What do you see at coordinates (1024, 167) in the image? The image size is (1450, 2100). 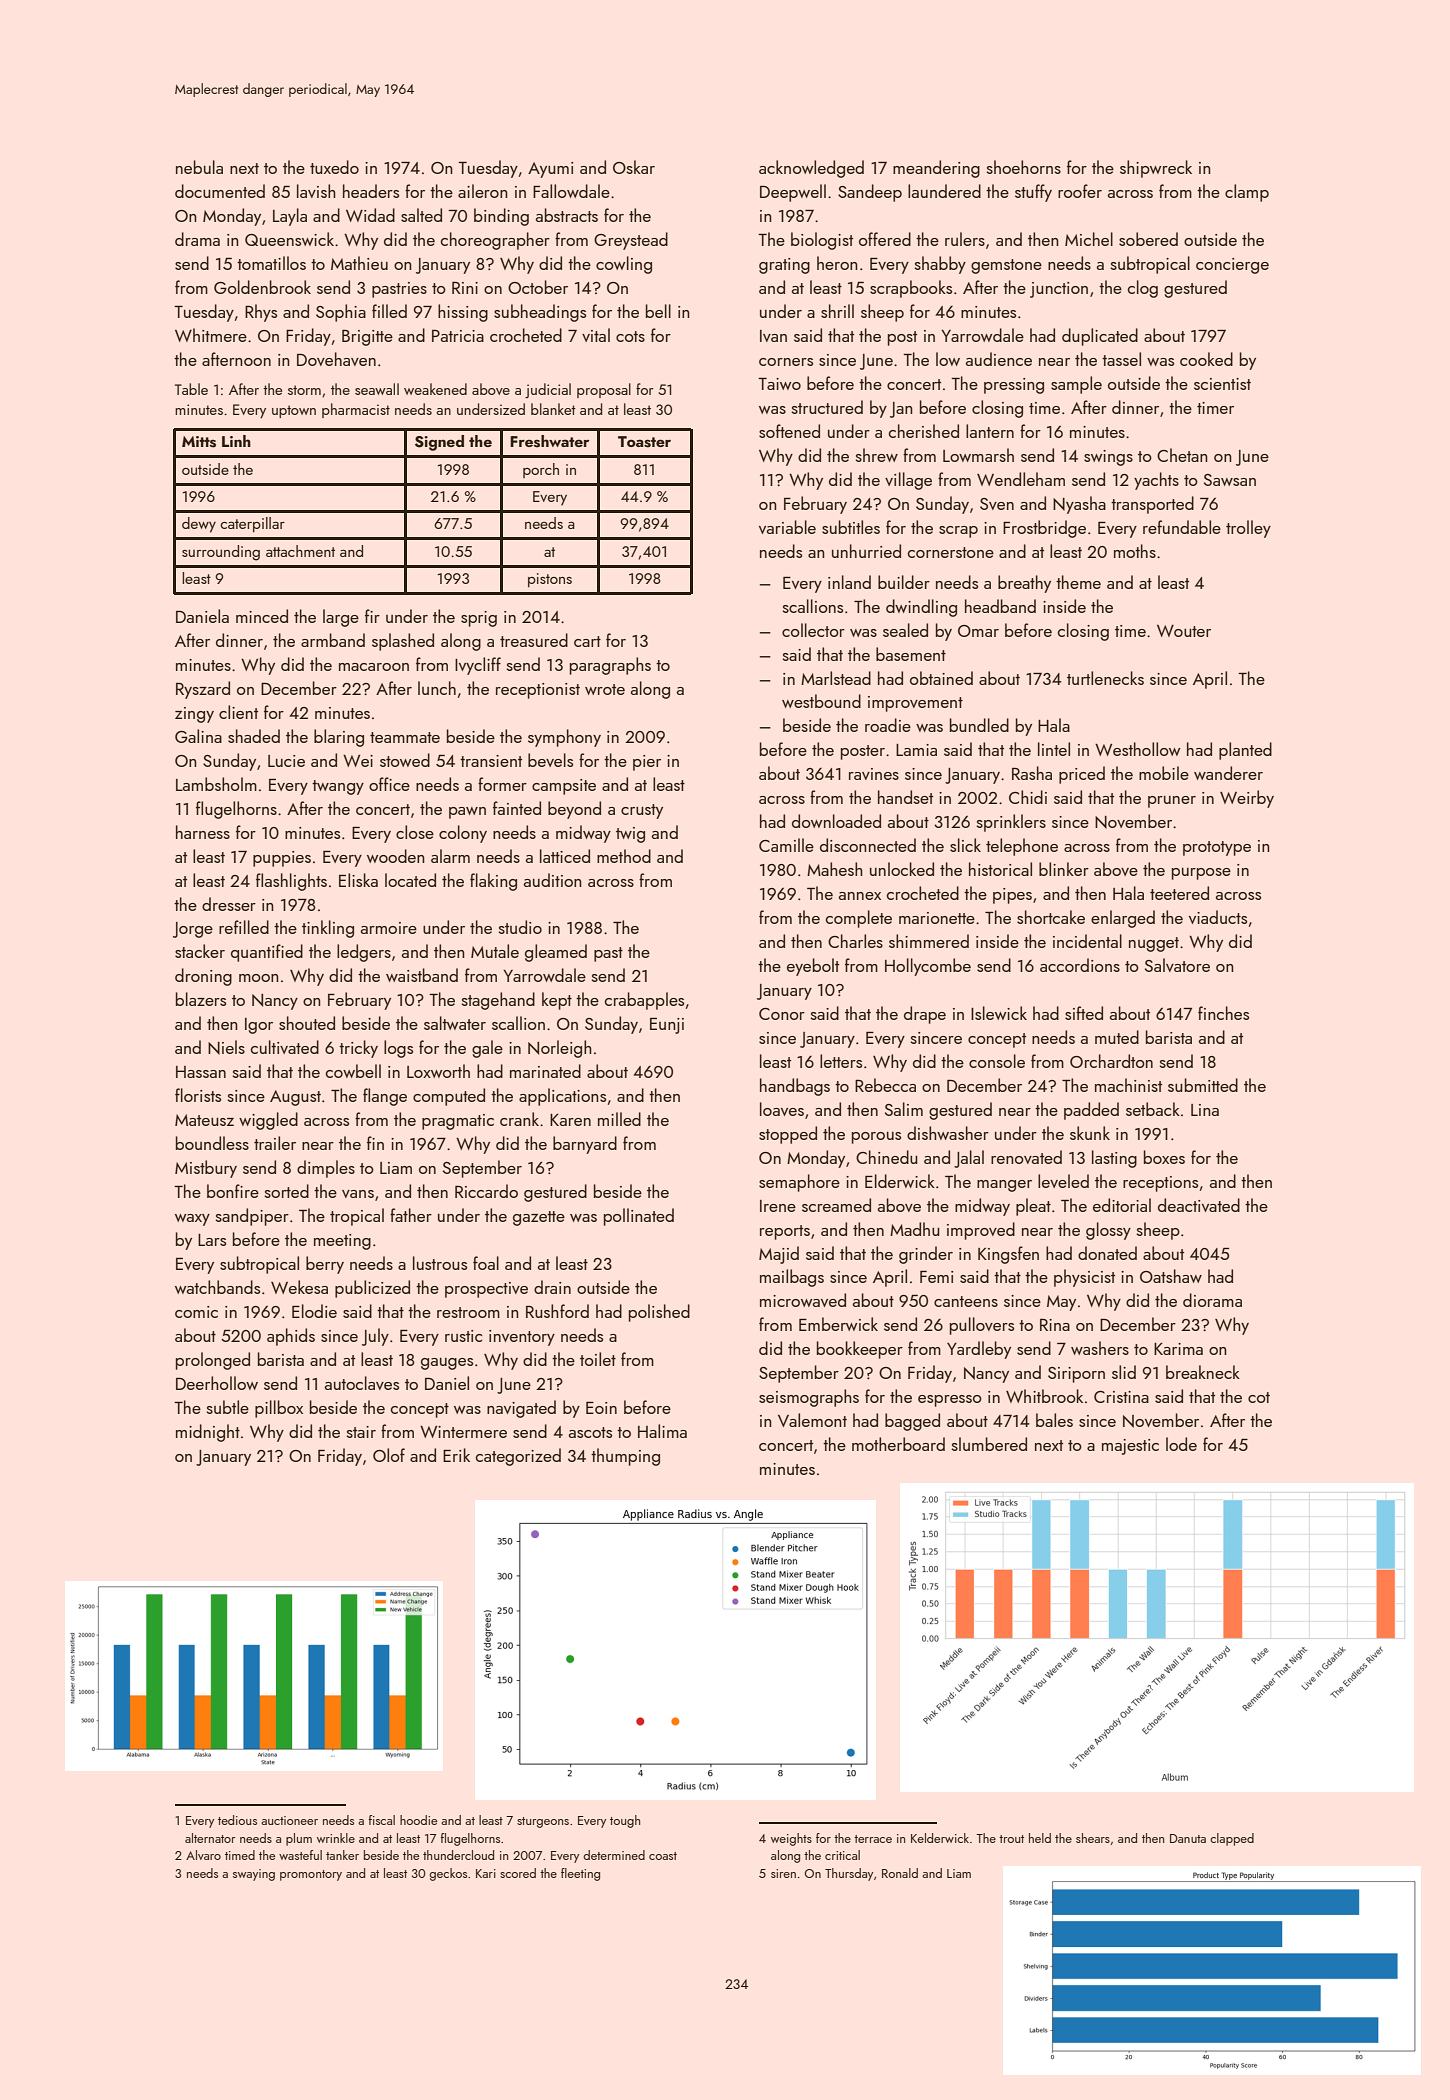 I see `shoehorns` at bounding box center [1024, 167].
